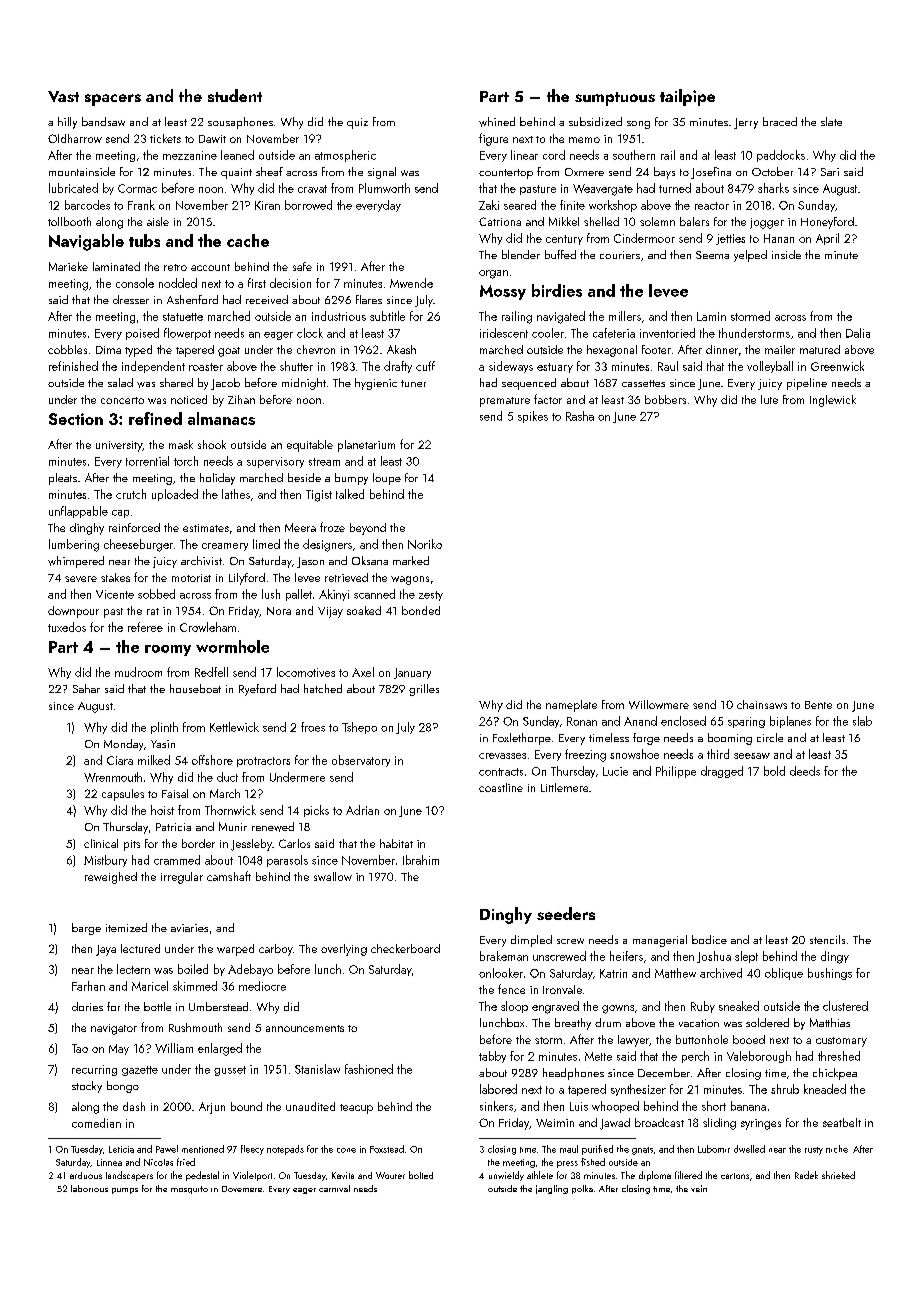 This screenshot has height=1308, width=924. What do you see at coordinates (363, 672) in the screenshot?
I see `Axel` at bounding box center [363, 672].
